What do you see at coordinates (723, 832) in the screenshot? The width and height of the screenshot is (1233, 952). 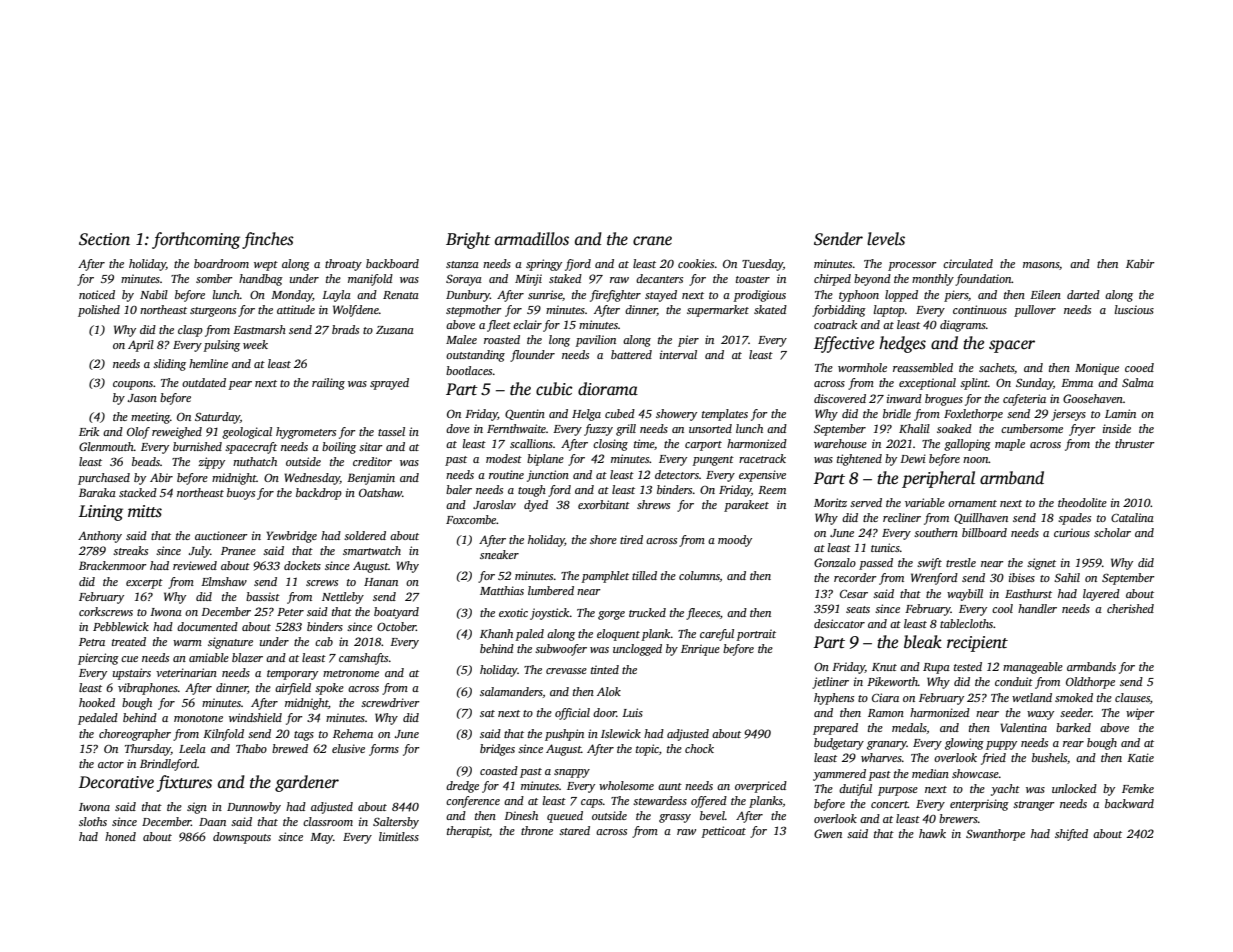 I see `petticoat` at bounding box center [723, 832].
